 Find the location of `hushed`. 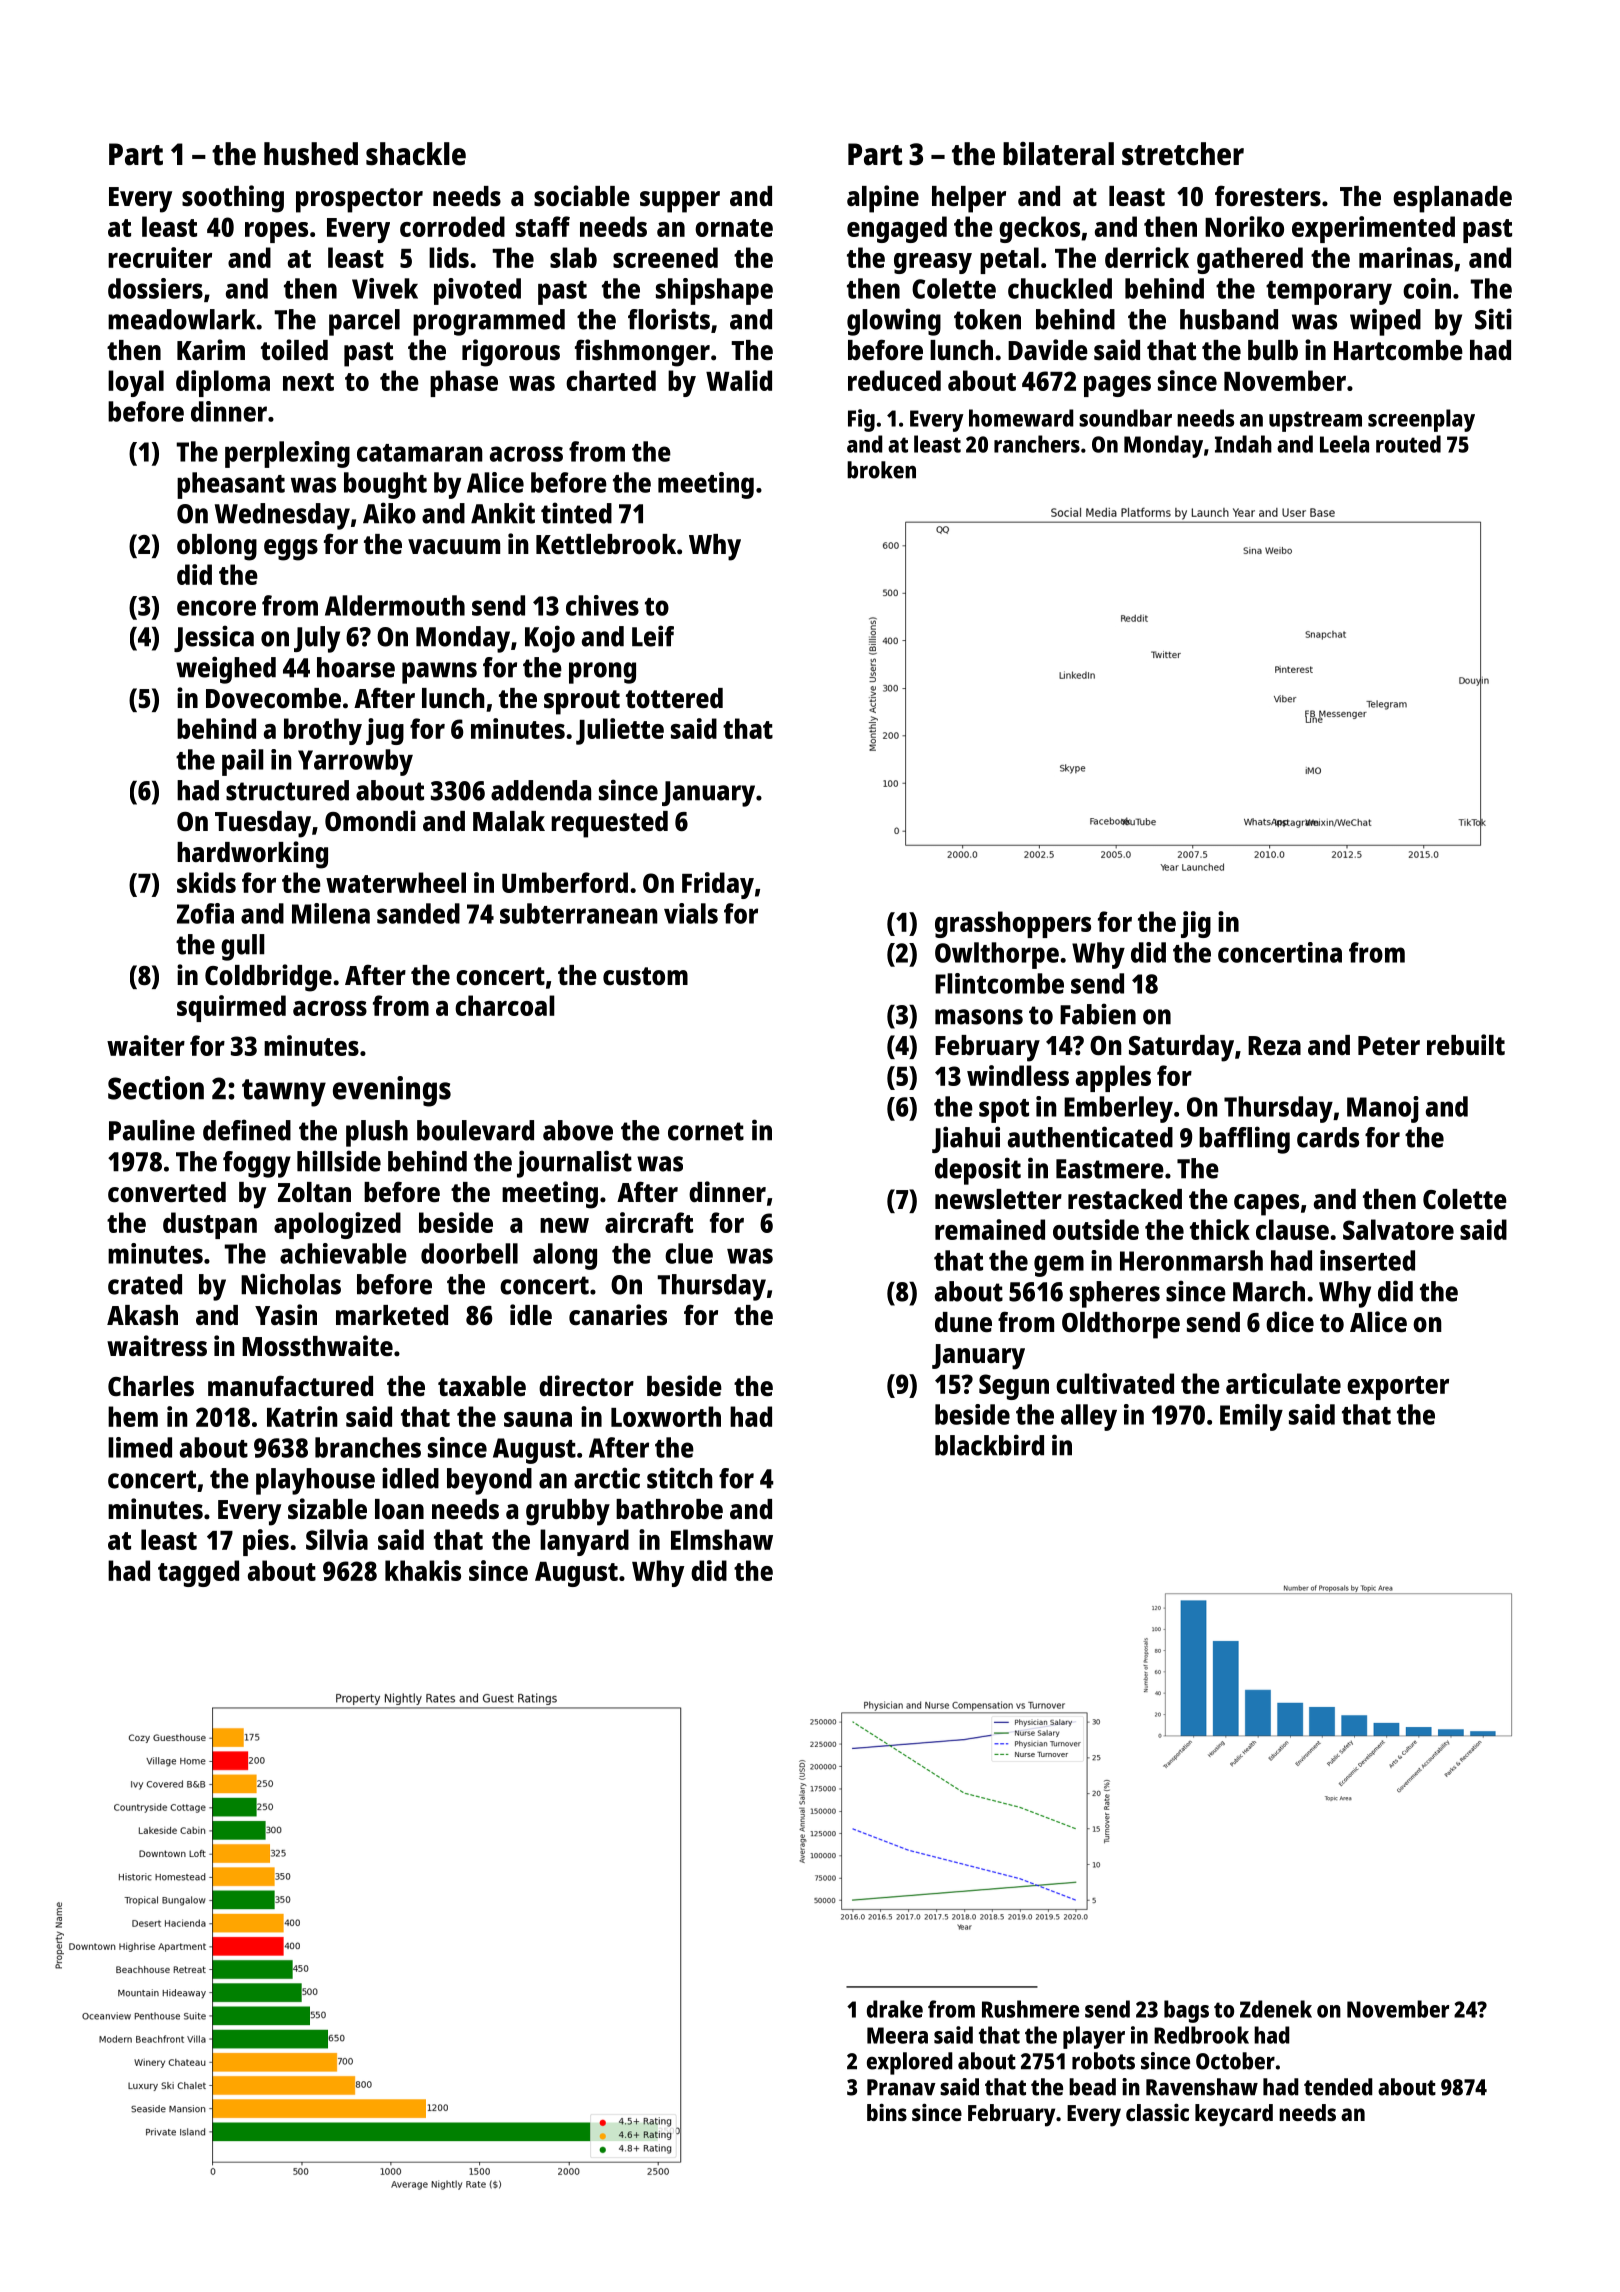

hushed is located at coordinates (311, 154).
